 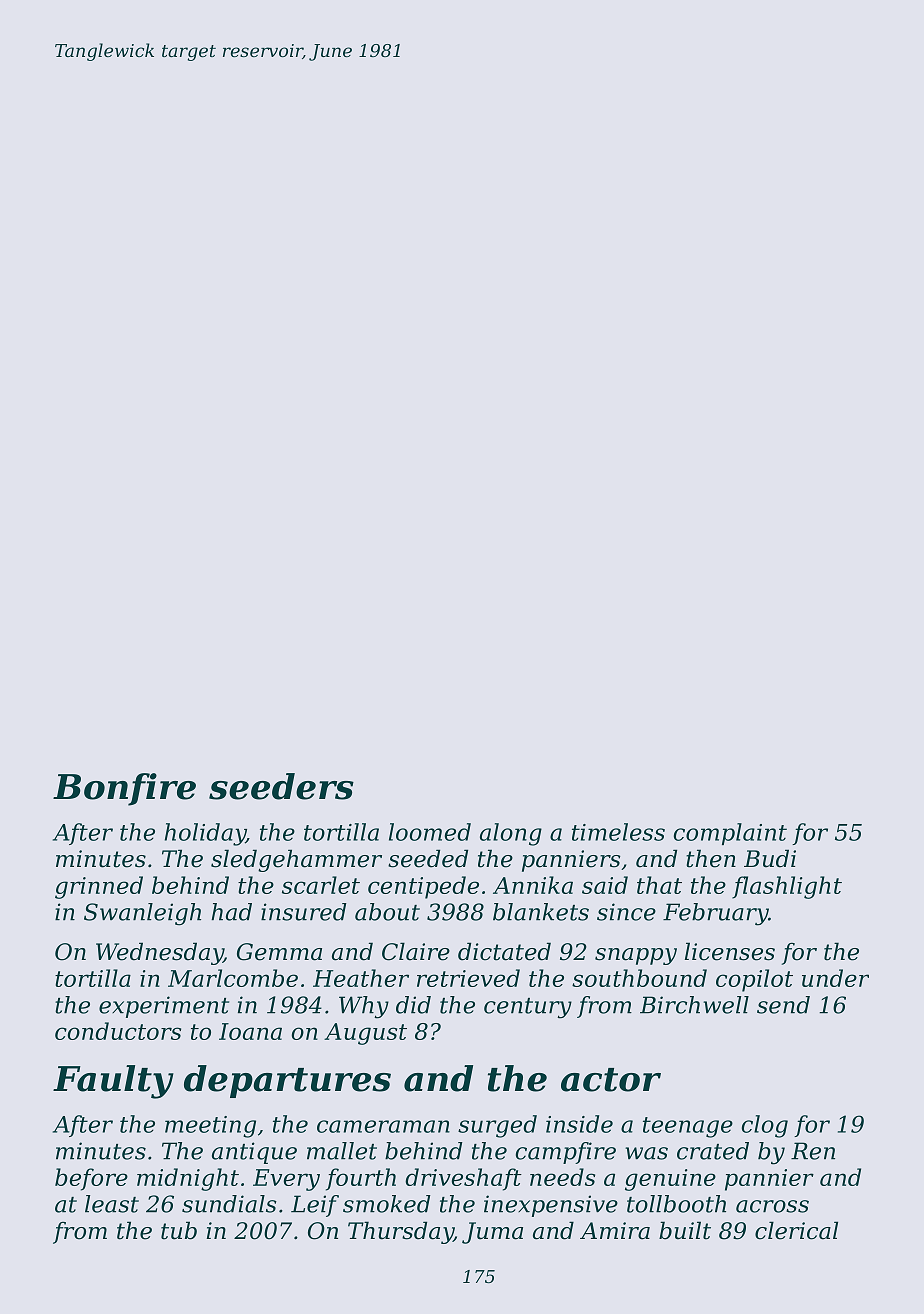 I want to click on snappy, so click(x=636, y=956).
